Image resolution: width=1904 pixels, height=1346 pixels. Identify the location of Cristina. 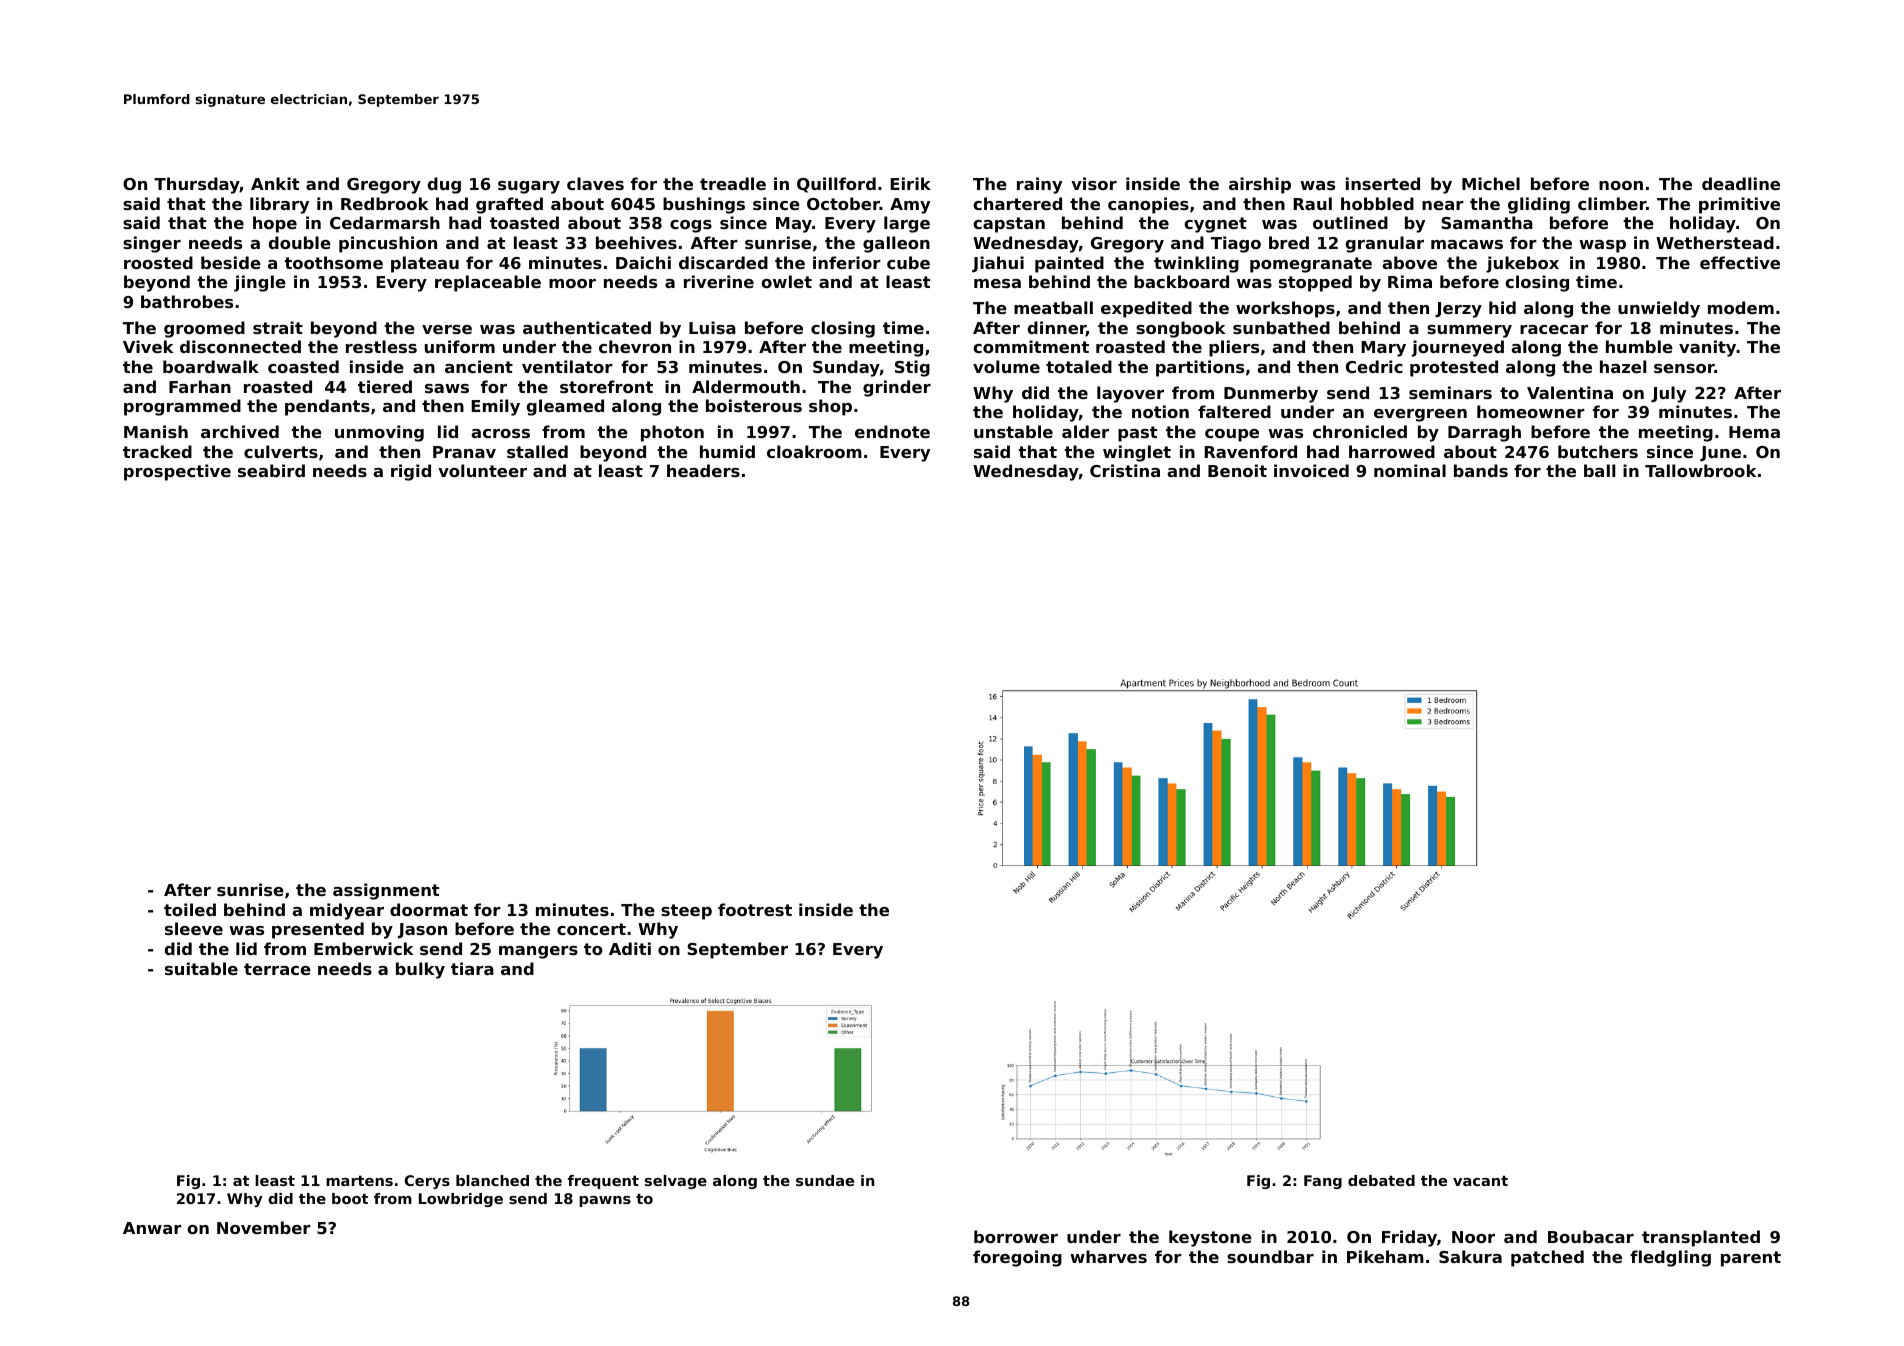
(1125, 470).
